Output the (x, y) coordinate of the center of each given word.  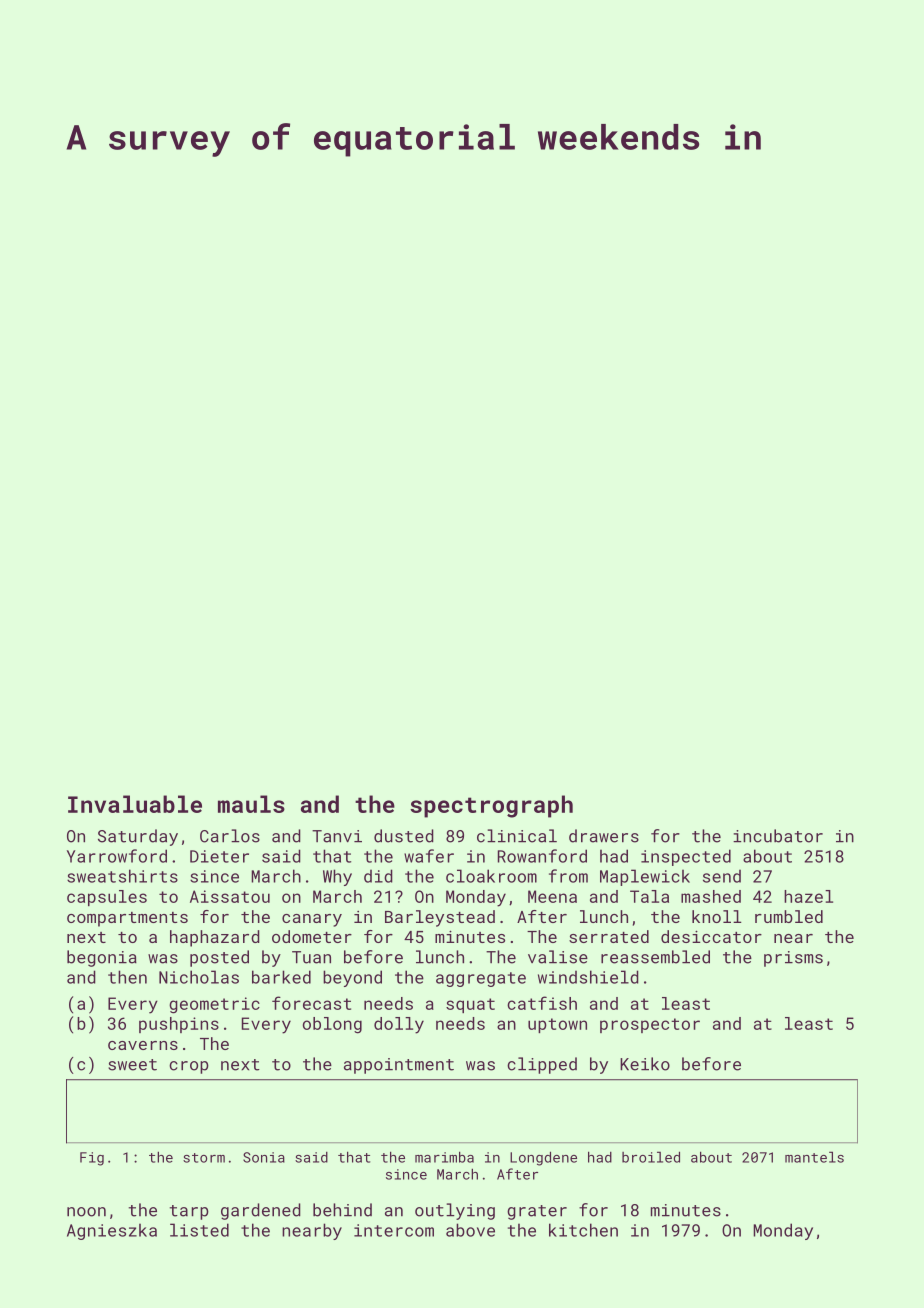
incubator (778, 836)
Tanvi (337, 836)
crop (189, 1067)
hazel (808, 896)
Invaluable (135, 804)
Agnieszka (112, 1231)
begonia (102, 958)
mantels (814, 1157)
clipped (542, 1065)
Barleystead (440, 918)
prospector (650, 1025)
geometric (214, 1005)
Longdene (543, 1158)
